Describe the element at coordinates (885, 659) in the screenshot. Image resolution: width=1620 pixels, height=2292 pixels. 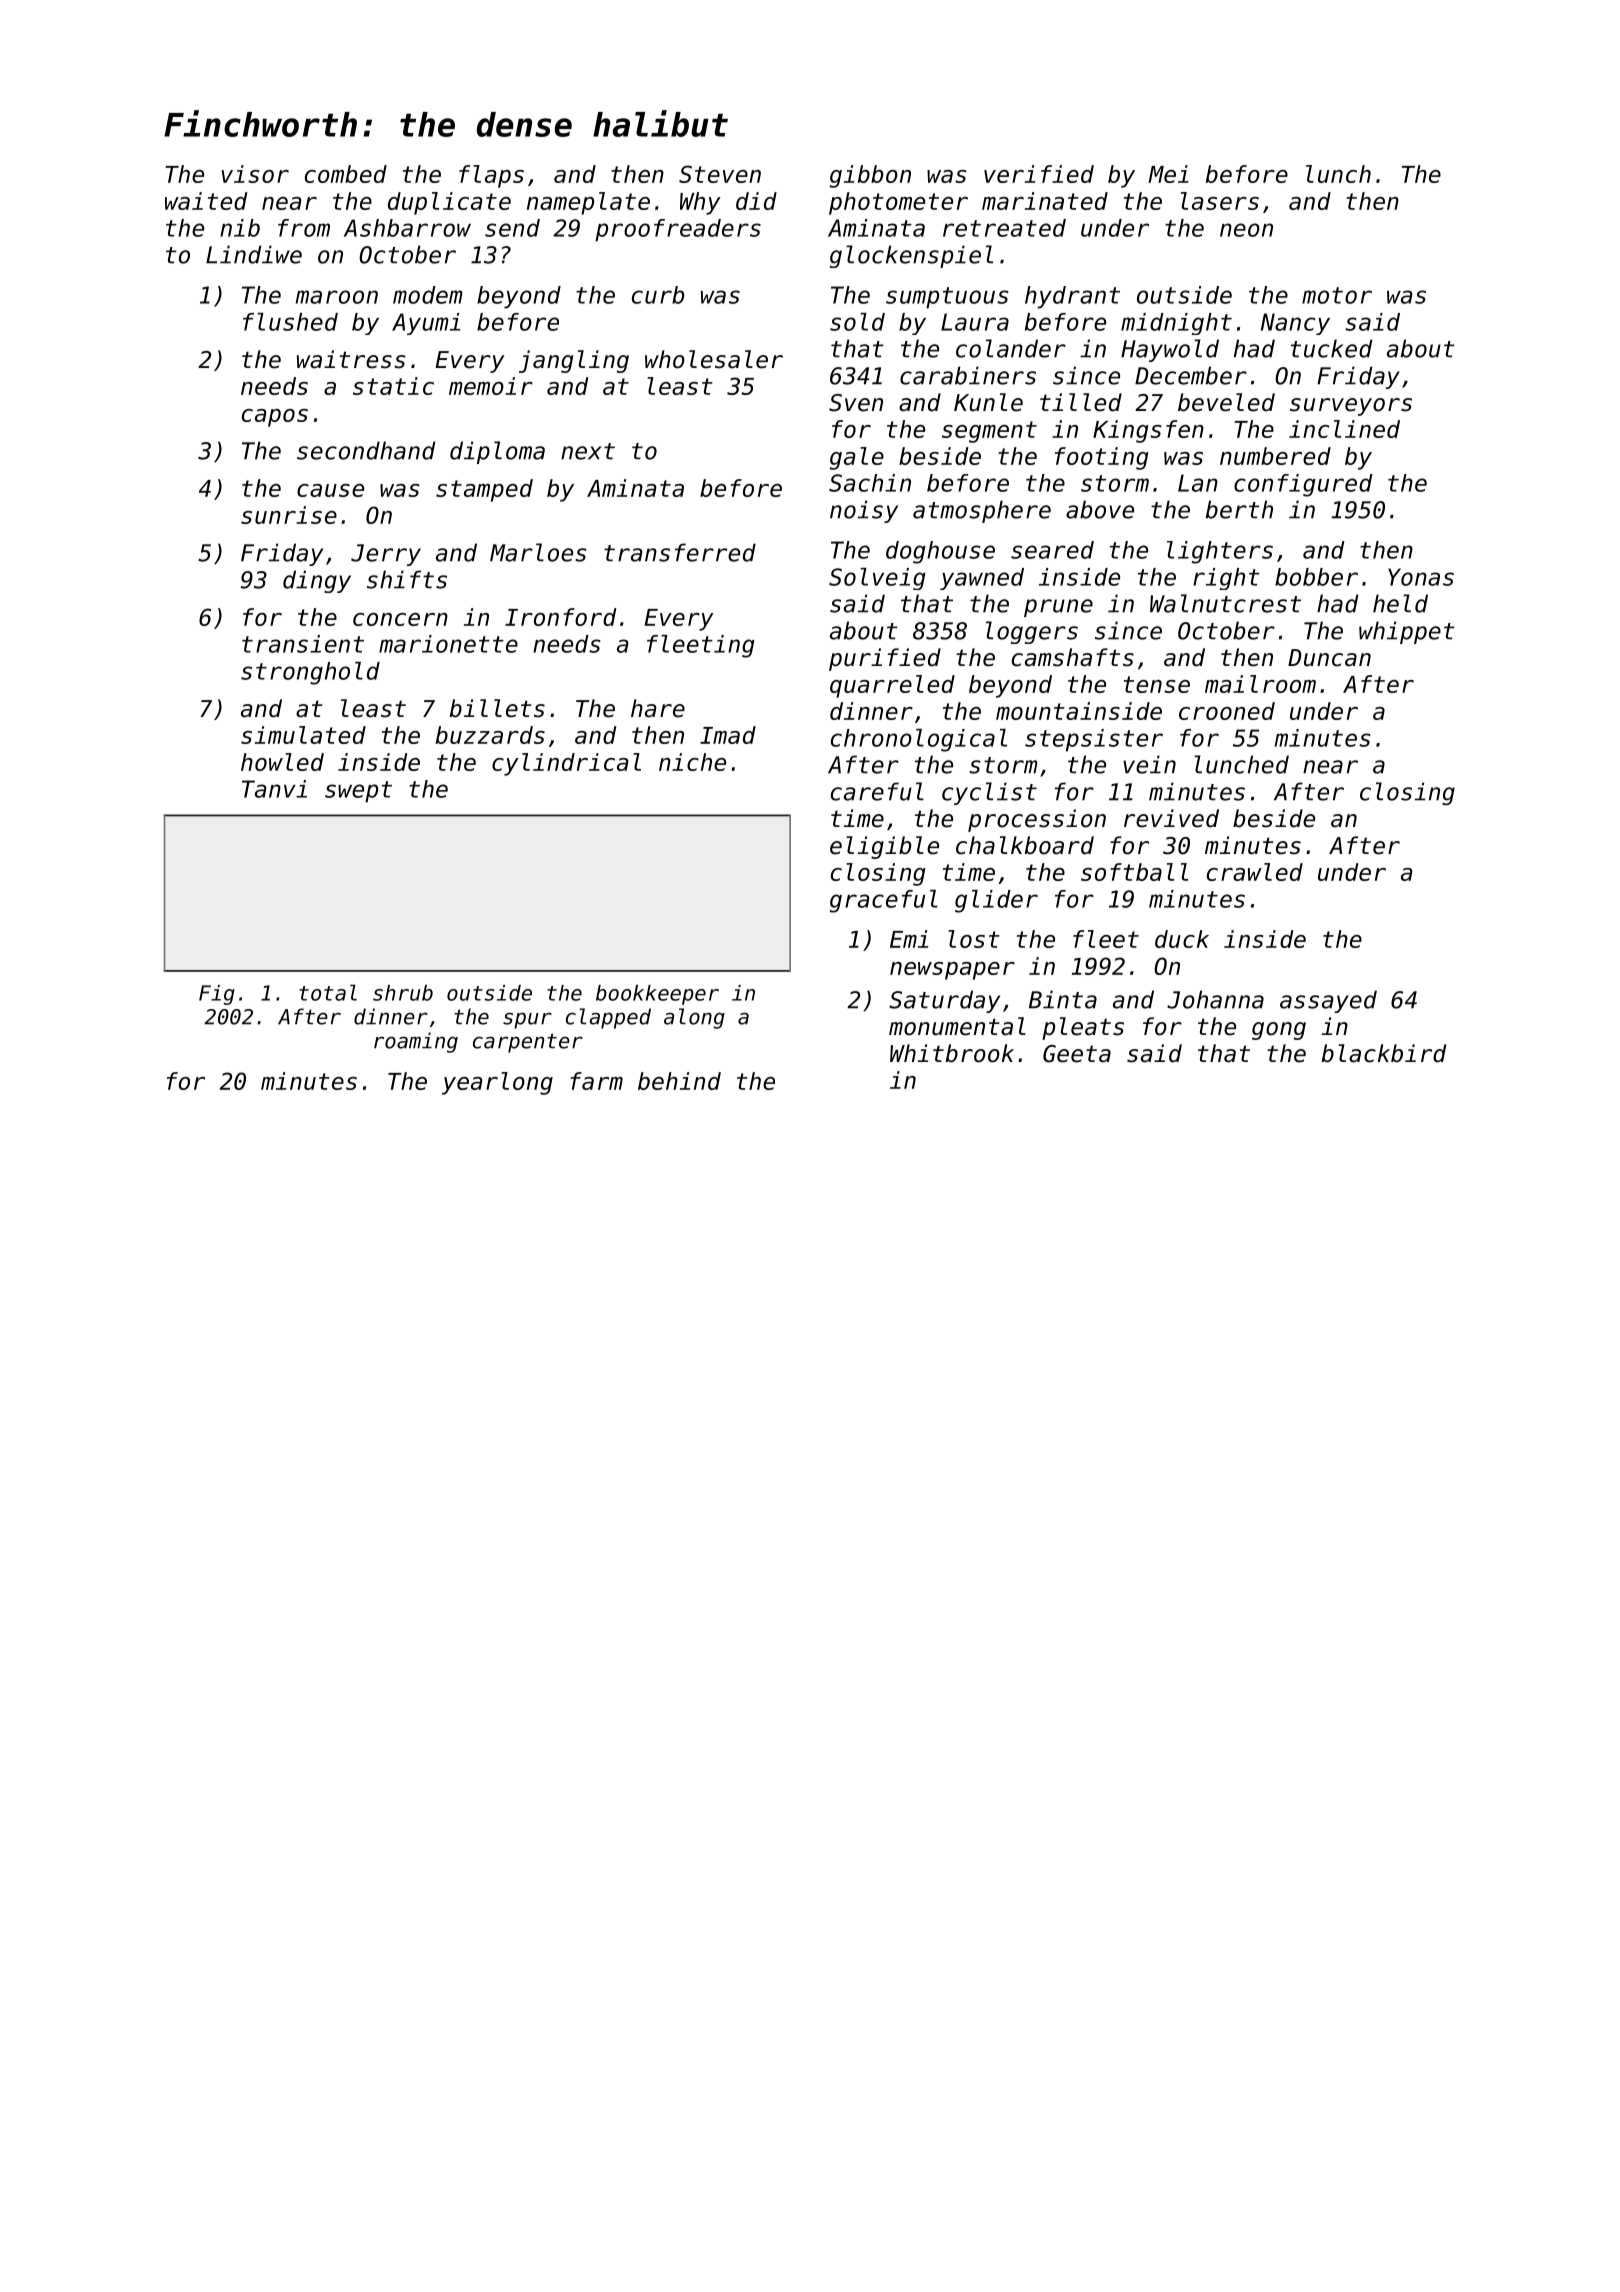
I see `purified` at that location.
